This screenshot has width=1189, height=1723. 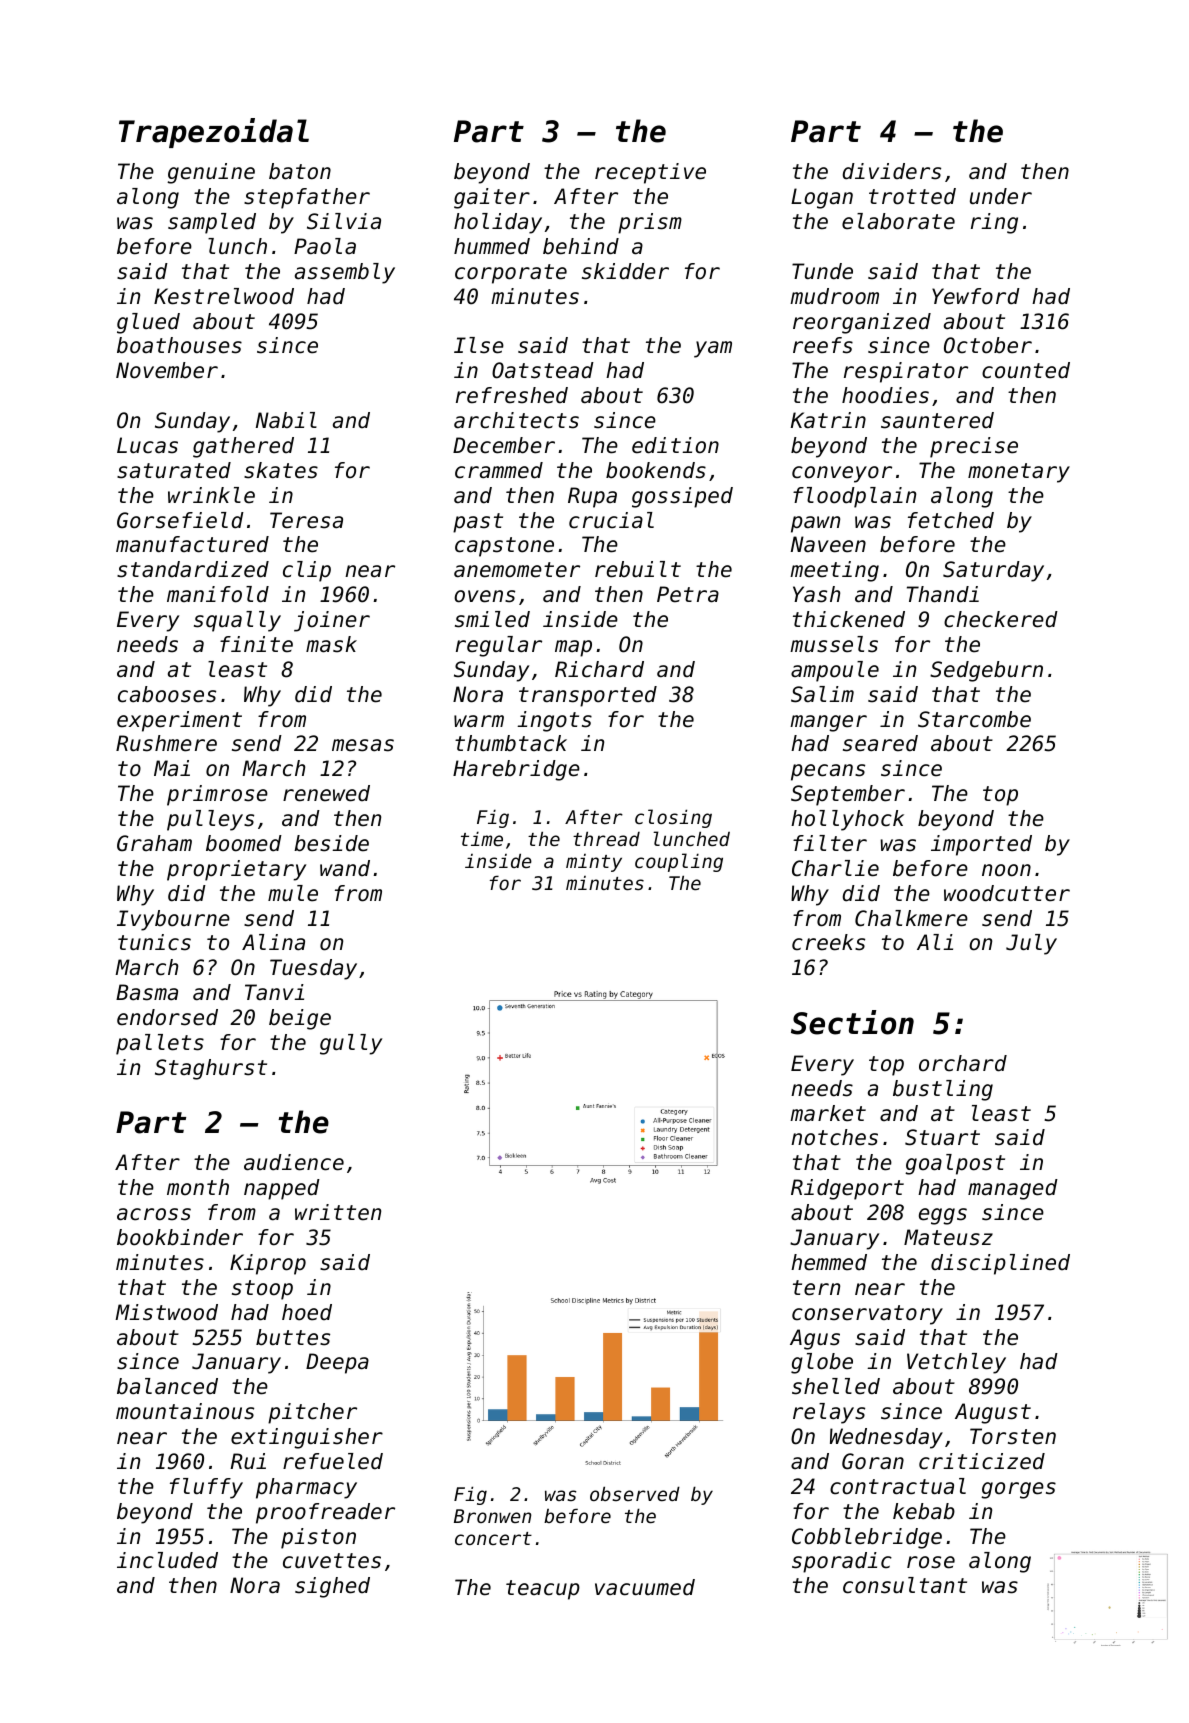 What do you see at coordinates (885, 395) in the screenshot?
I see `hoodies` at bounding box center [885, 395].
